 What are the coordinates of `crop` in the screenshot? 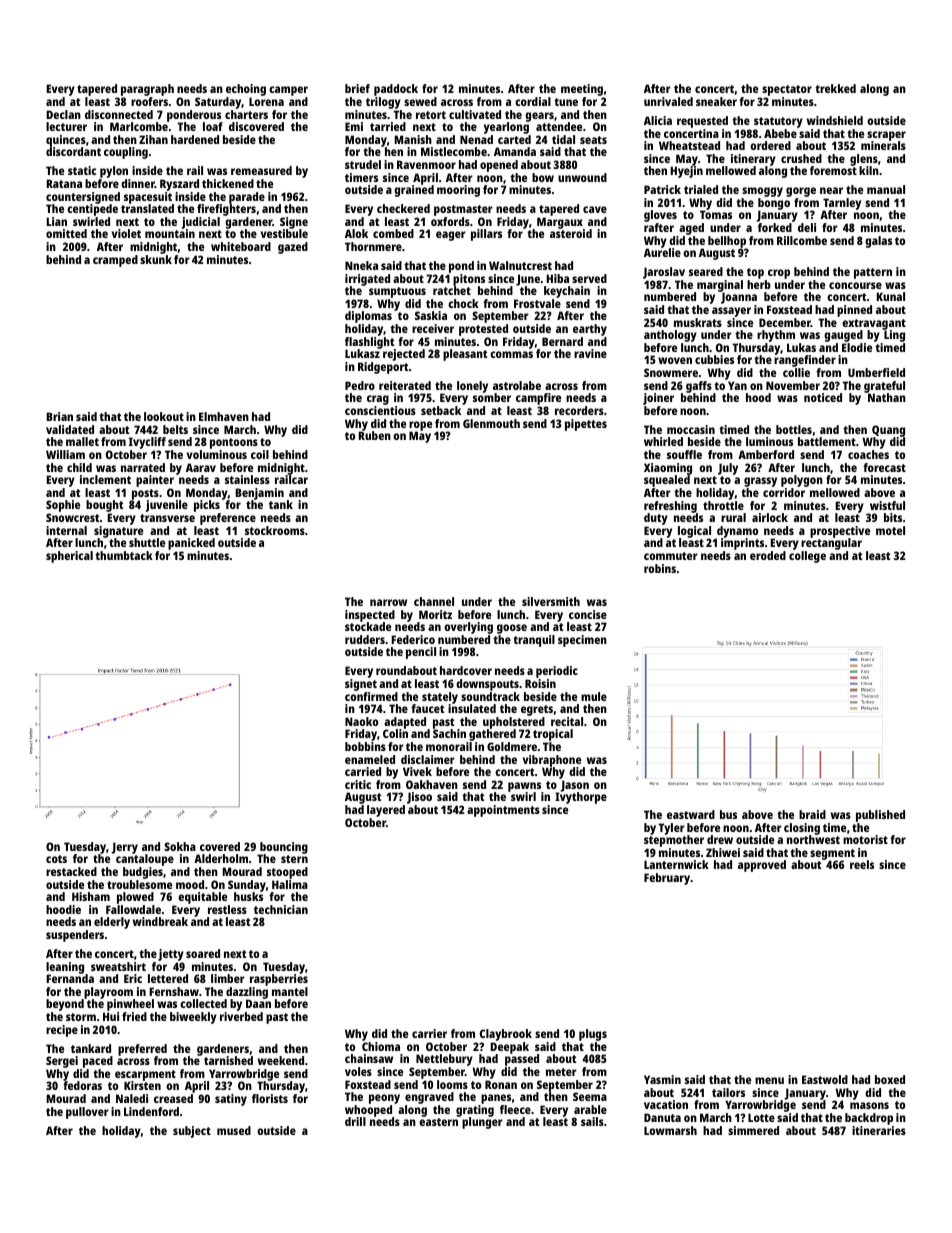 It's located at (779, 274).
